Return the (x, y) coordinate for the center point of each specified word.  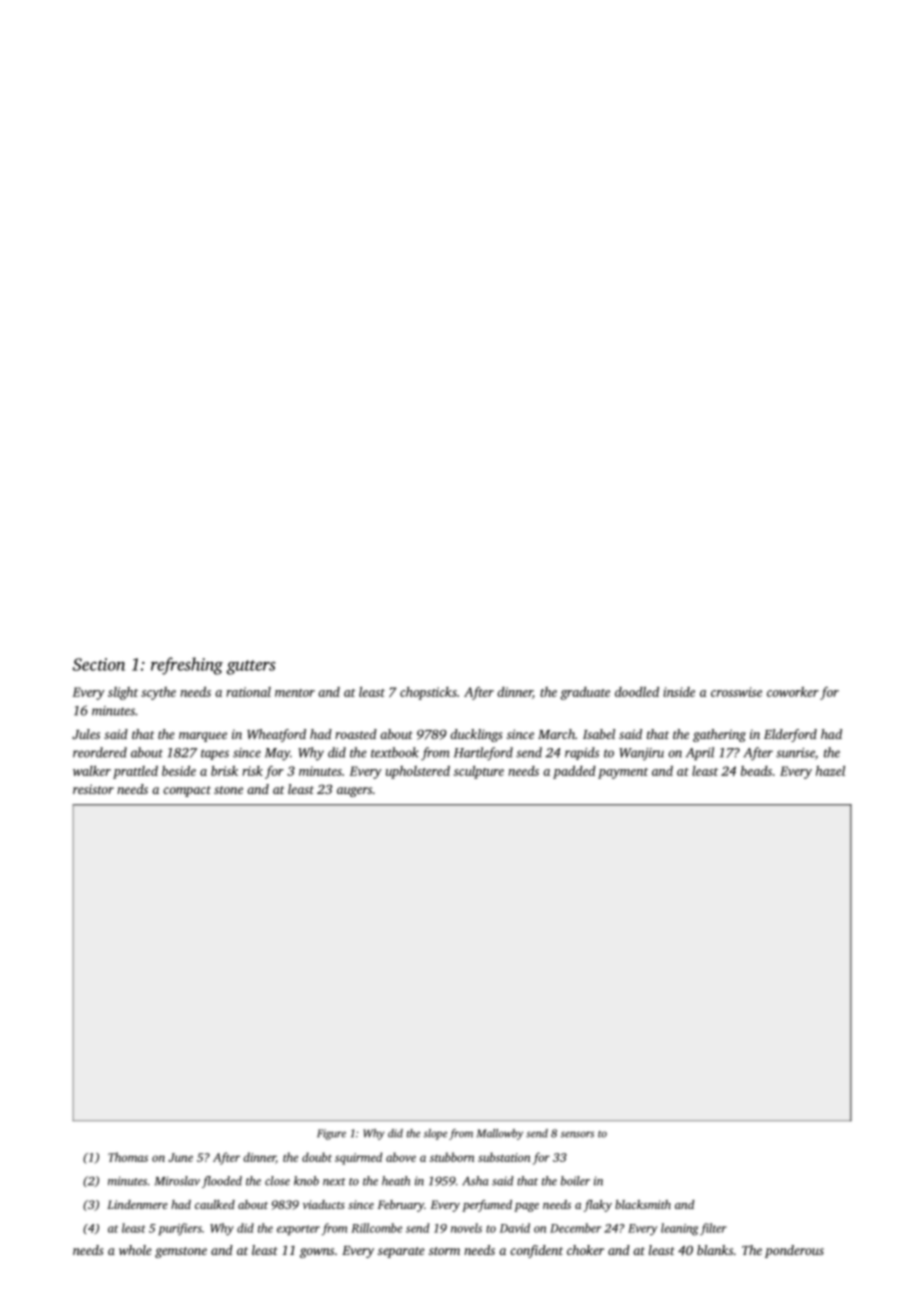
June (180, 1157)
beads (756, 771)
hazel (830, 771)
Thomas (128, 1157)
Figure (331, 1134)
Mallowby (500, 1134)
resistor (93, 789)
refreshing (187, 666)
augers (354, 792)
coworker (793, 692)
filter (713, 1229)
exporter (298, 1230)
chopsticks (428, 693)
